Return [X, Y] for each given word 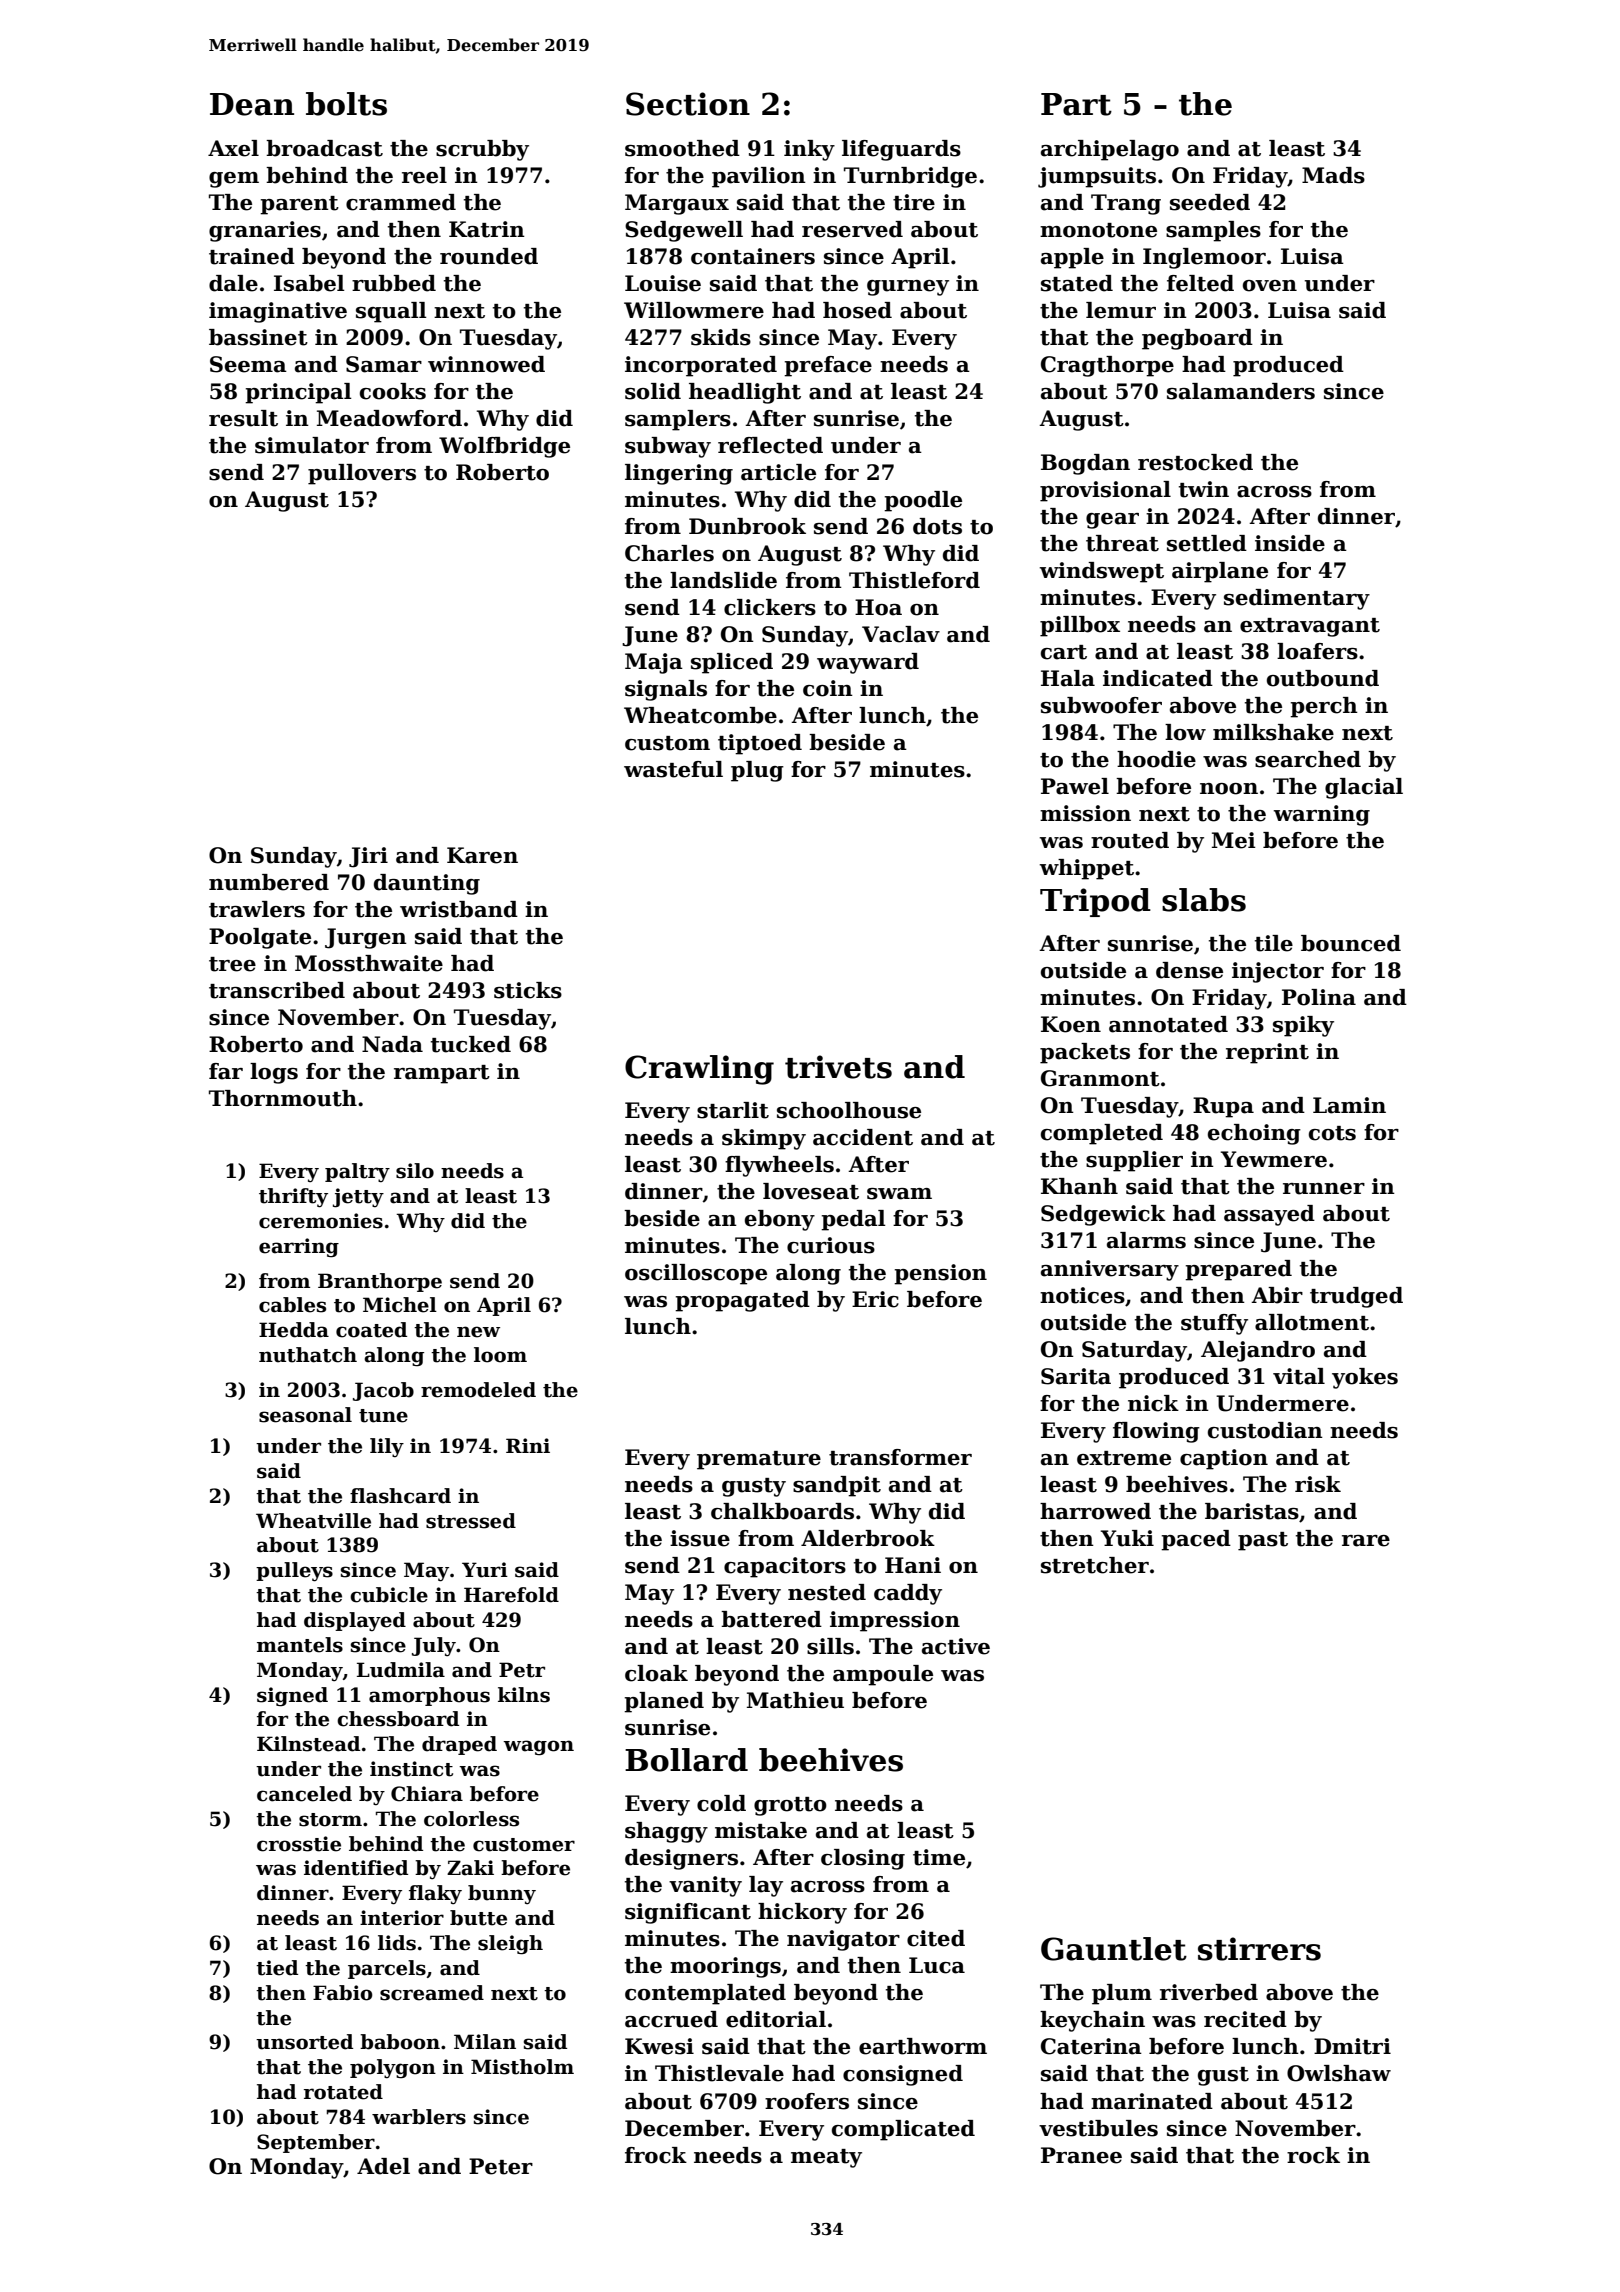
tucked [471, 1044]
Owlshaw [1339, 2073]
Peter [501, 2166]
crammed [401, 202]
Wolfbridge [504, 447]
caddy [908, 1594]
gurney [908, 288]
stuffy [1214, 1324]
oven [1270, 286]
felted [1200, 283]
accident [863, 1137]
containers [753, 256]
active [956, 1646]
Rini [528, 1445]
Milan [485, 2042]
